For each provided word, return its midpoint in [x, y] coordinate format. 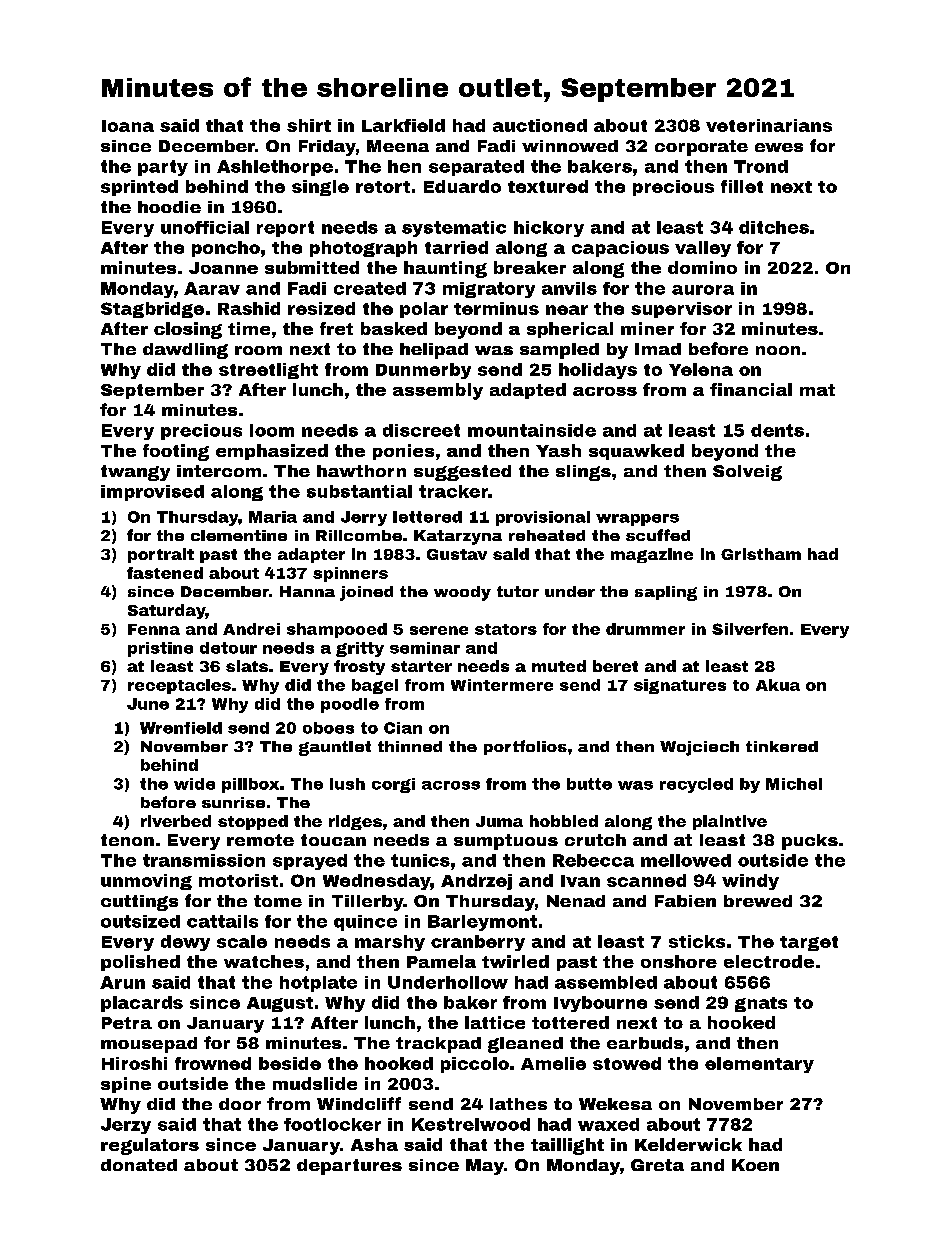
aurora [703, 290]
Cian [403, 728]
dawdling [185, 351]
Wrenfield [181, 728]
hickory [549, 229]
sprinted [139, 188]
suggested [462, 473]
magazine [652, 555]
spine [126, 1085]
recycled [696, 785]
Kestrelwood [471, 1124]
